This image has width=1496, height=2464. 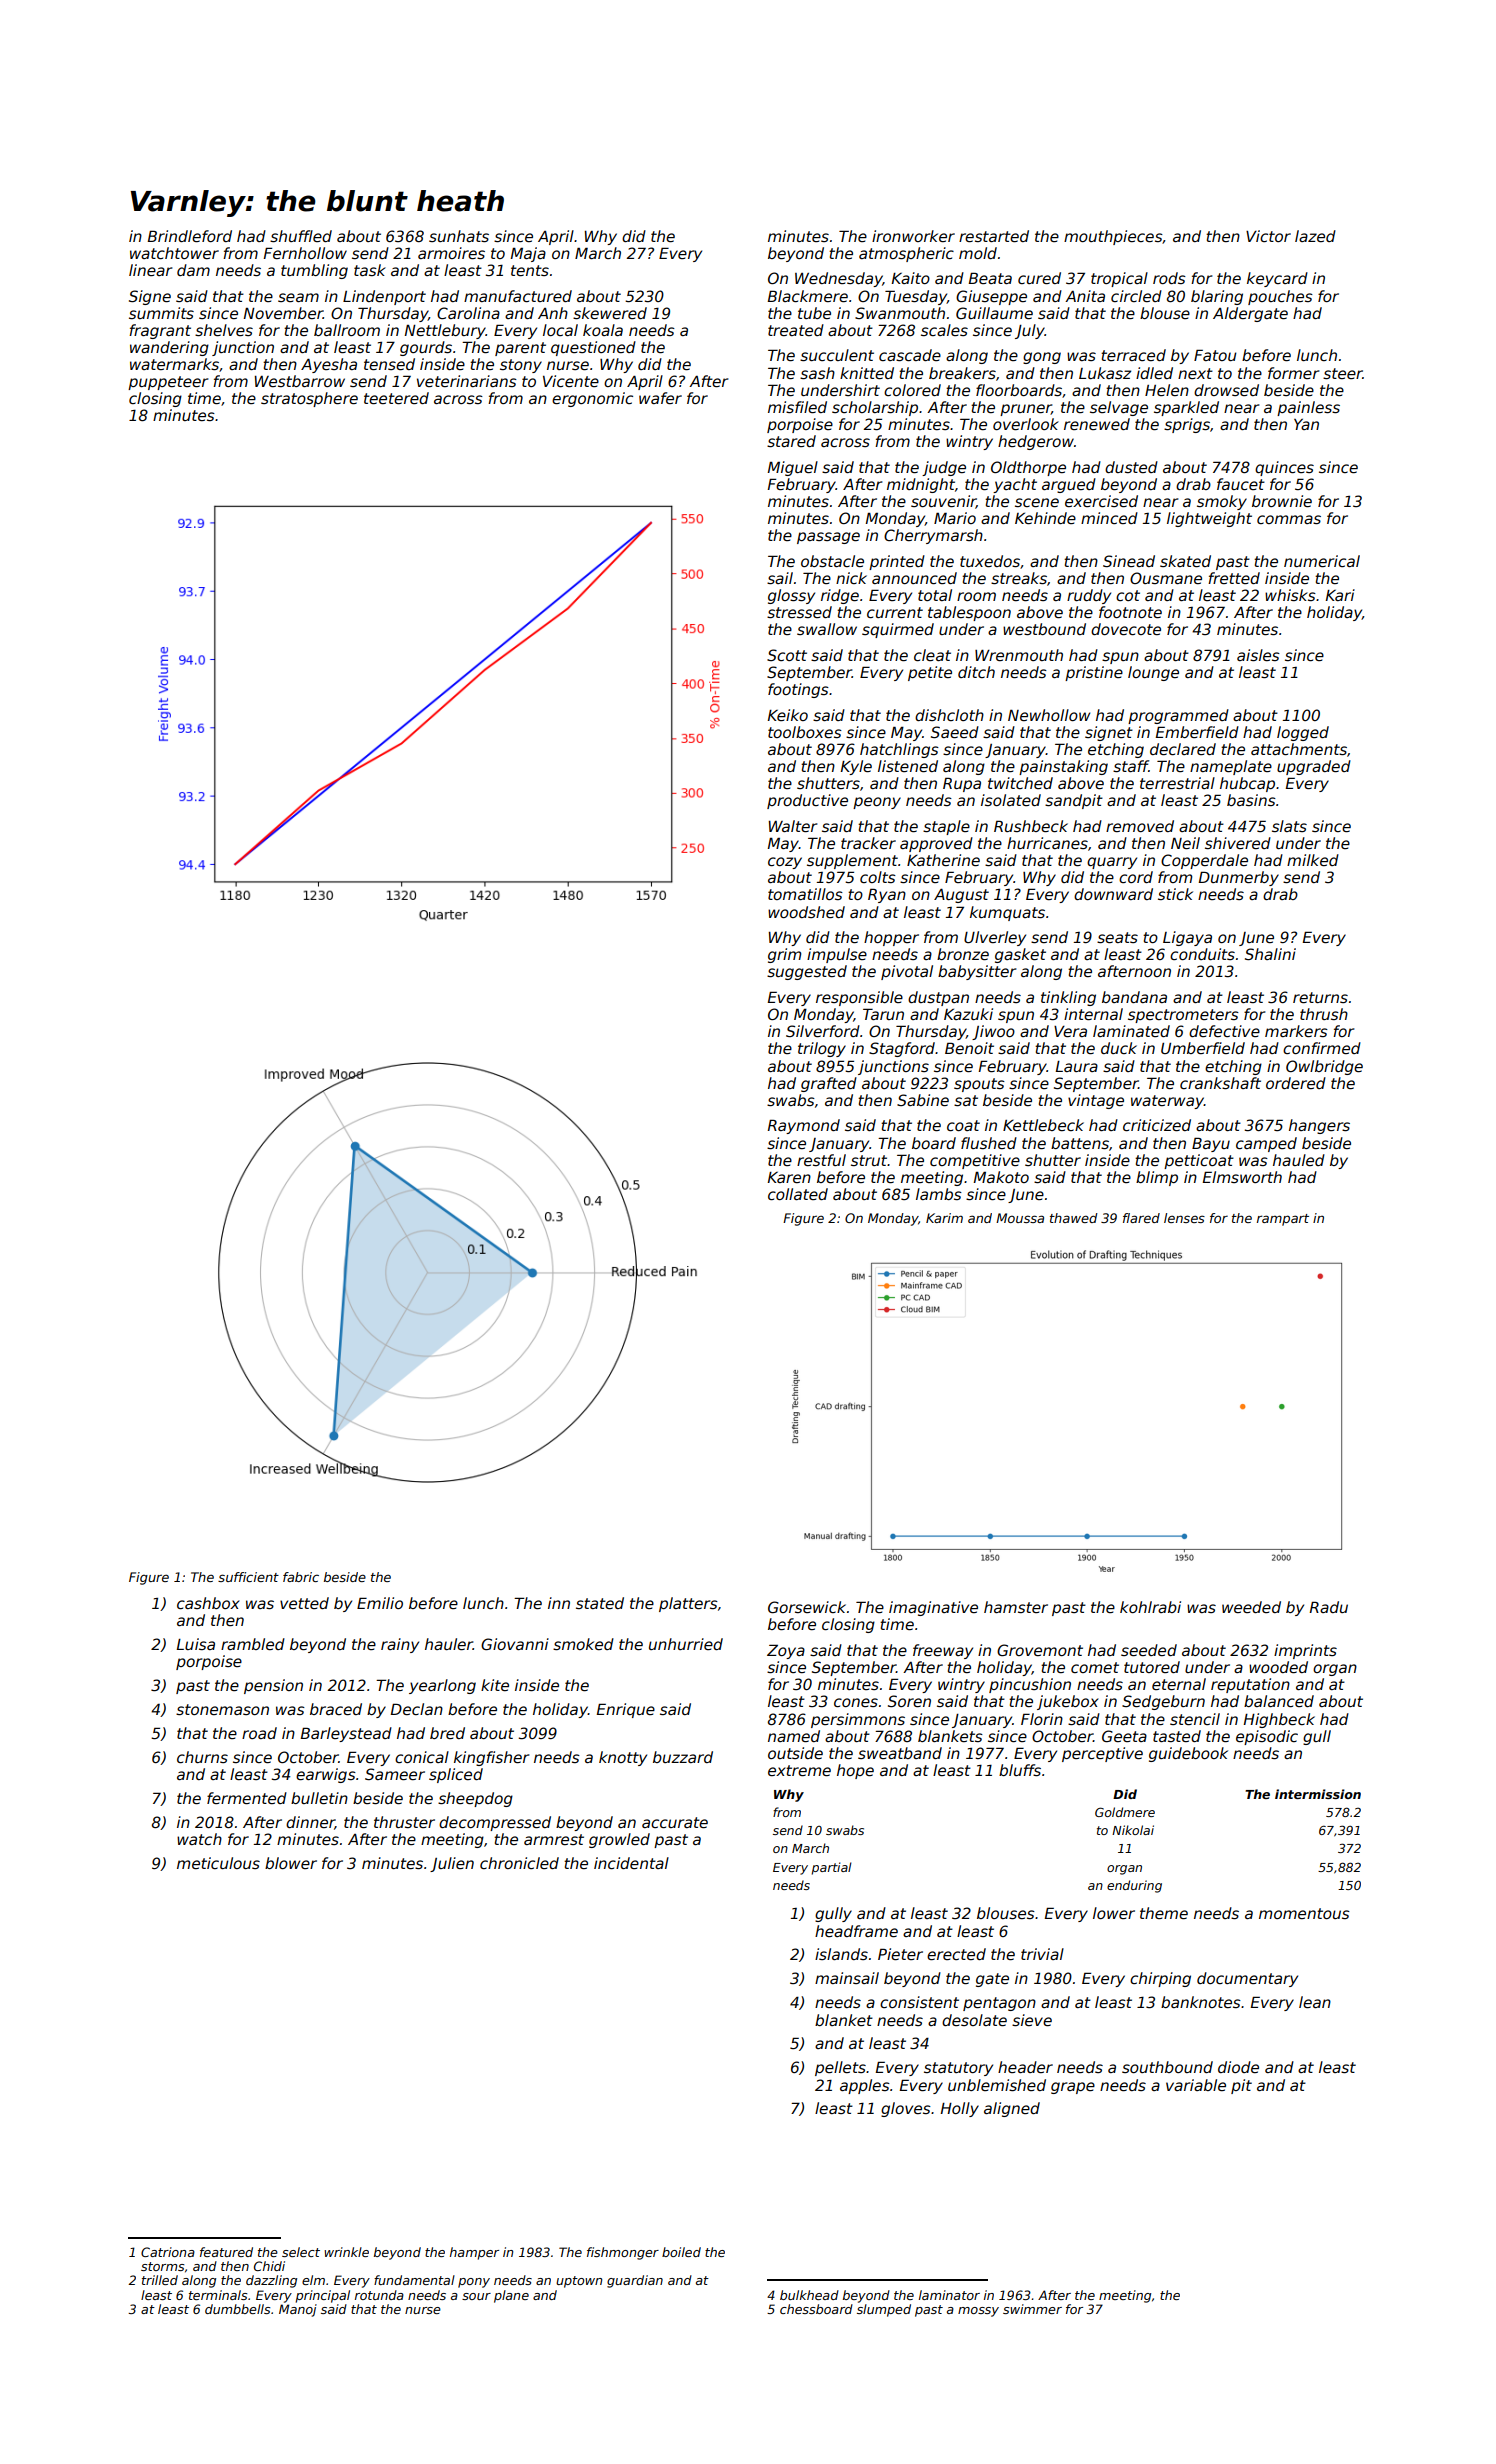 I want to click on logged, so click(x=1303, y=733).
